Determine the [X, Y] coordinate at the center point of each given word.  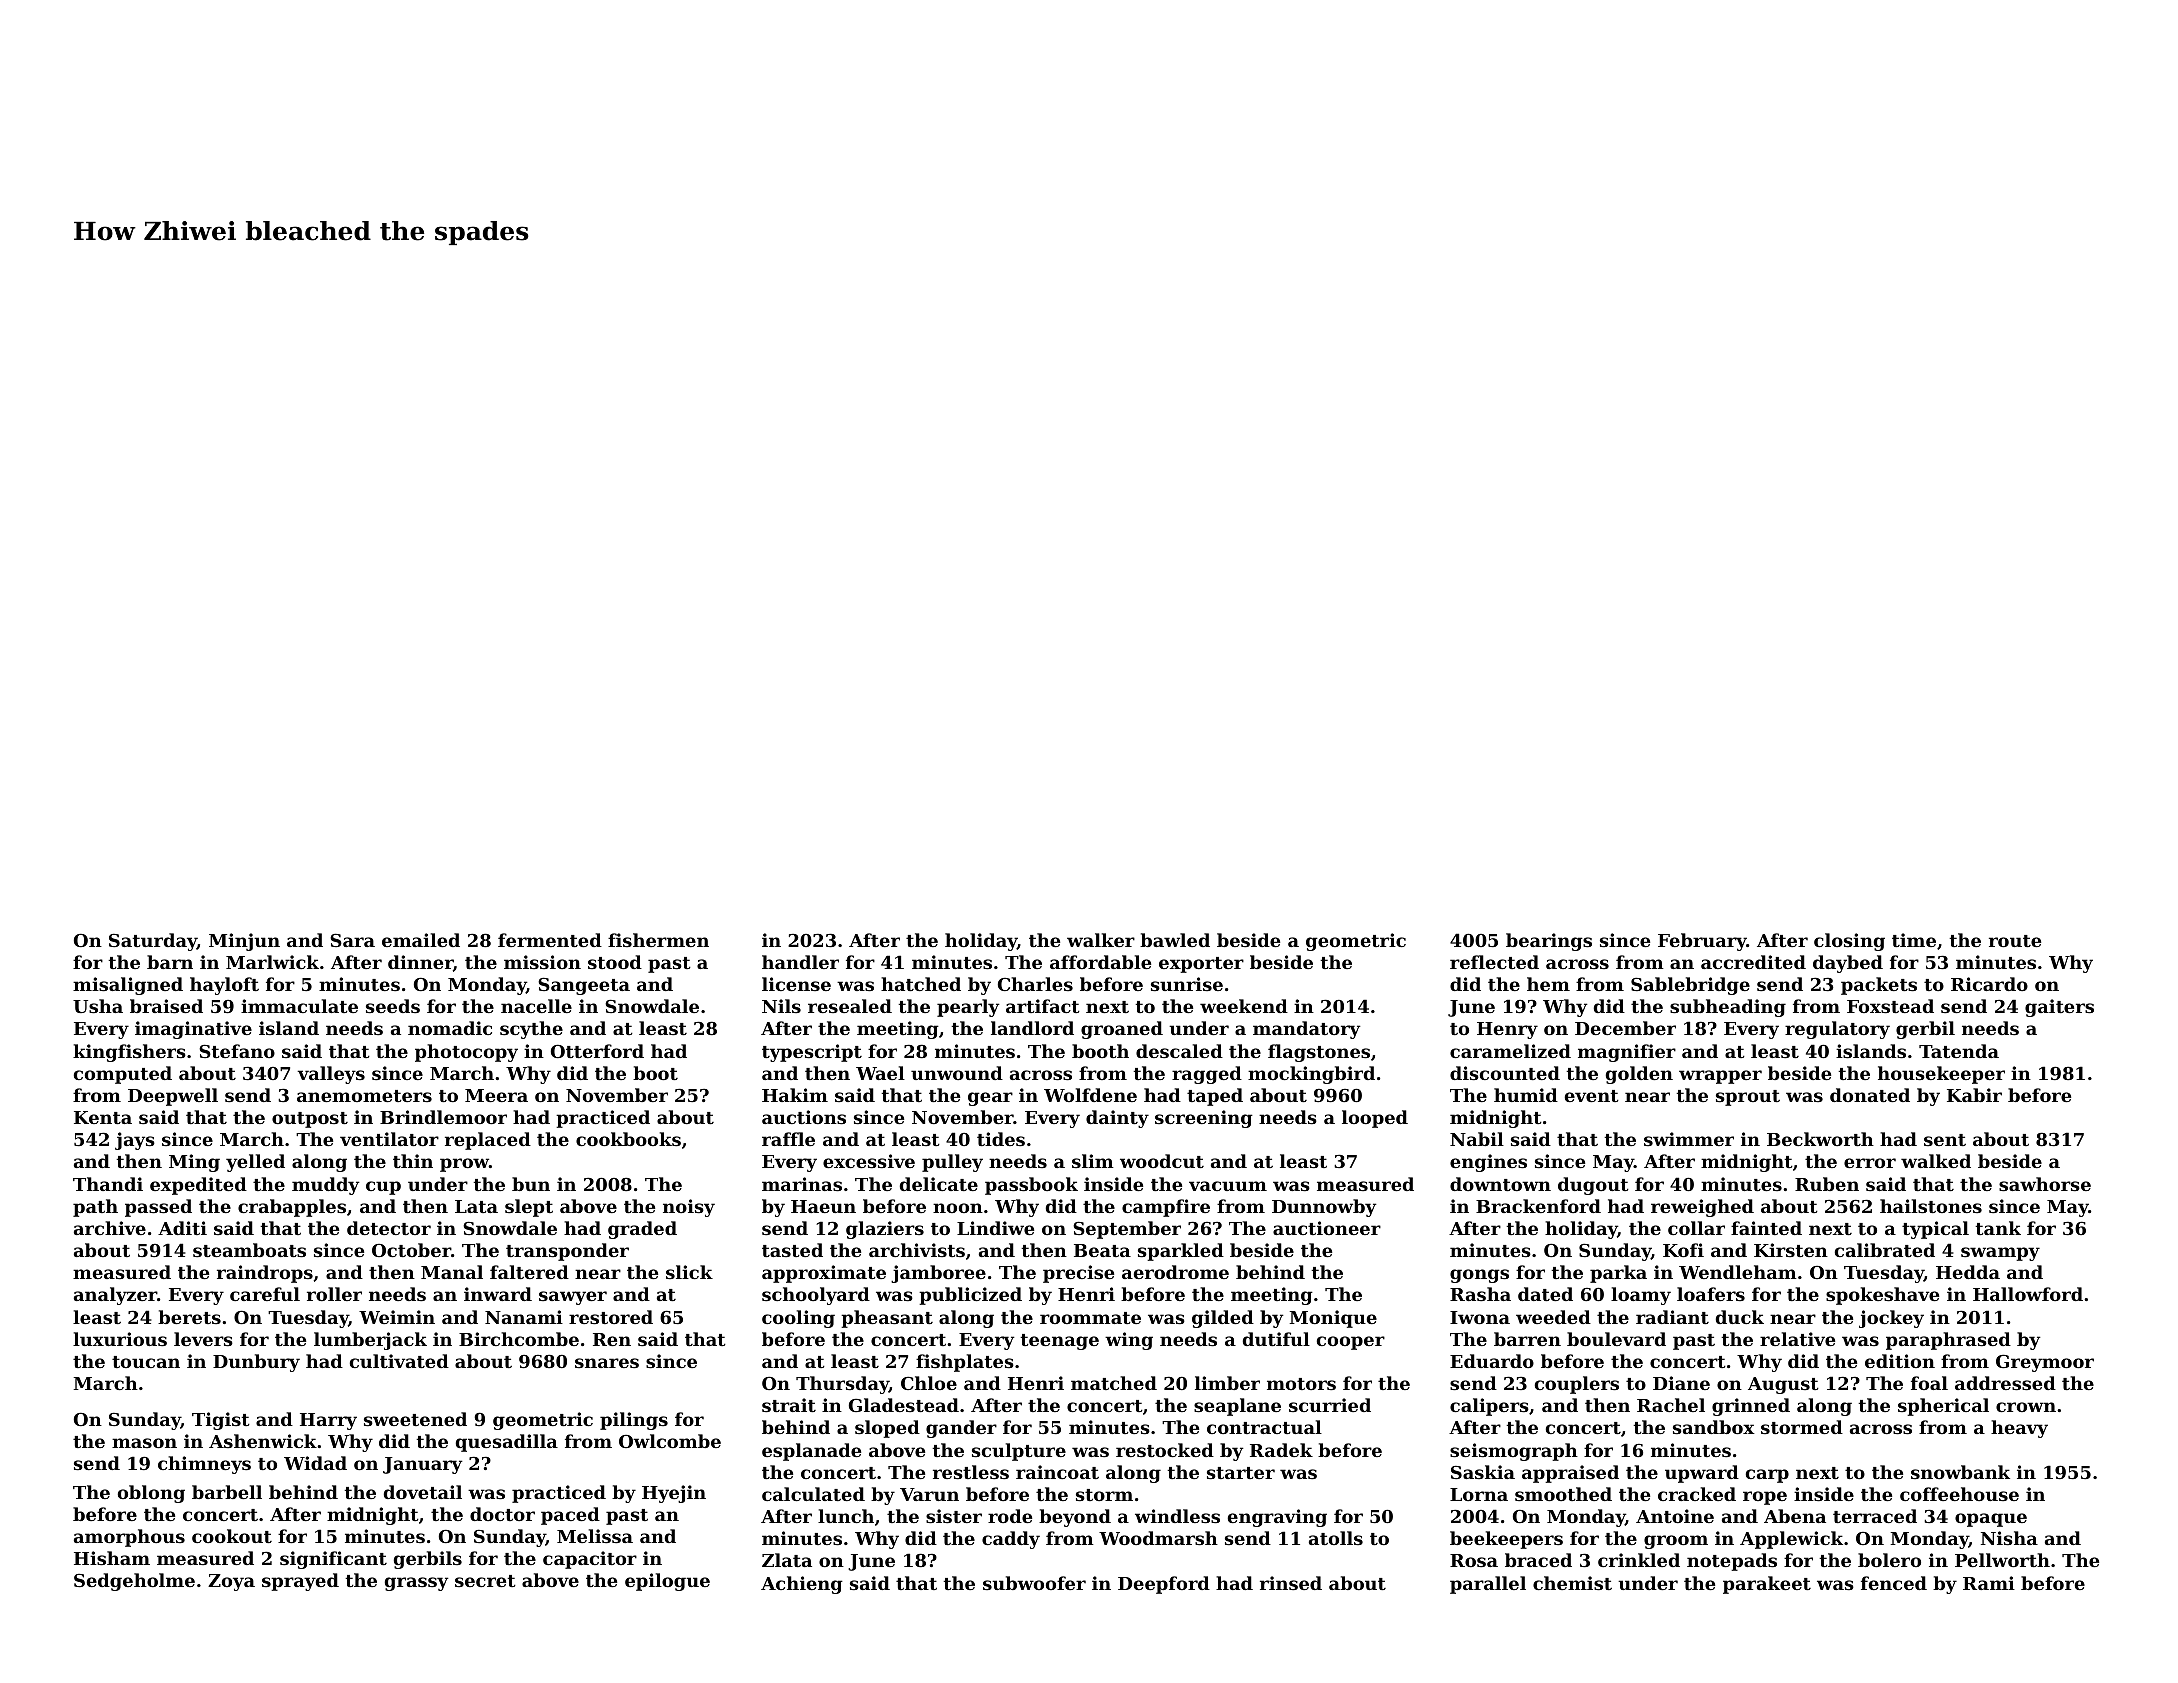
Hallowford [2028, 1294]
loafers [1711, 1294]
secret [485, 1581]
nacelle [536, 1006]
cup [383, 1188]
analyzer [115, 1296]
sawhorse [2045, 1184]
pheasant [887, 1319]
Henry [1507, 1030]
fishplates [965, 1363]
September [1127, 1230]
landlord [1032, 1028]
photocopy [466, 1053]
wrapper [1720, 1077]
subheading [1728, 1008]
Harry [328, 1421]
